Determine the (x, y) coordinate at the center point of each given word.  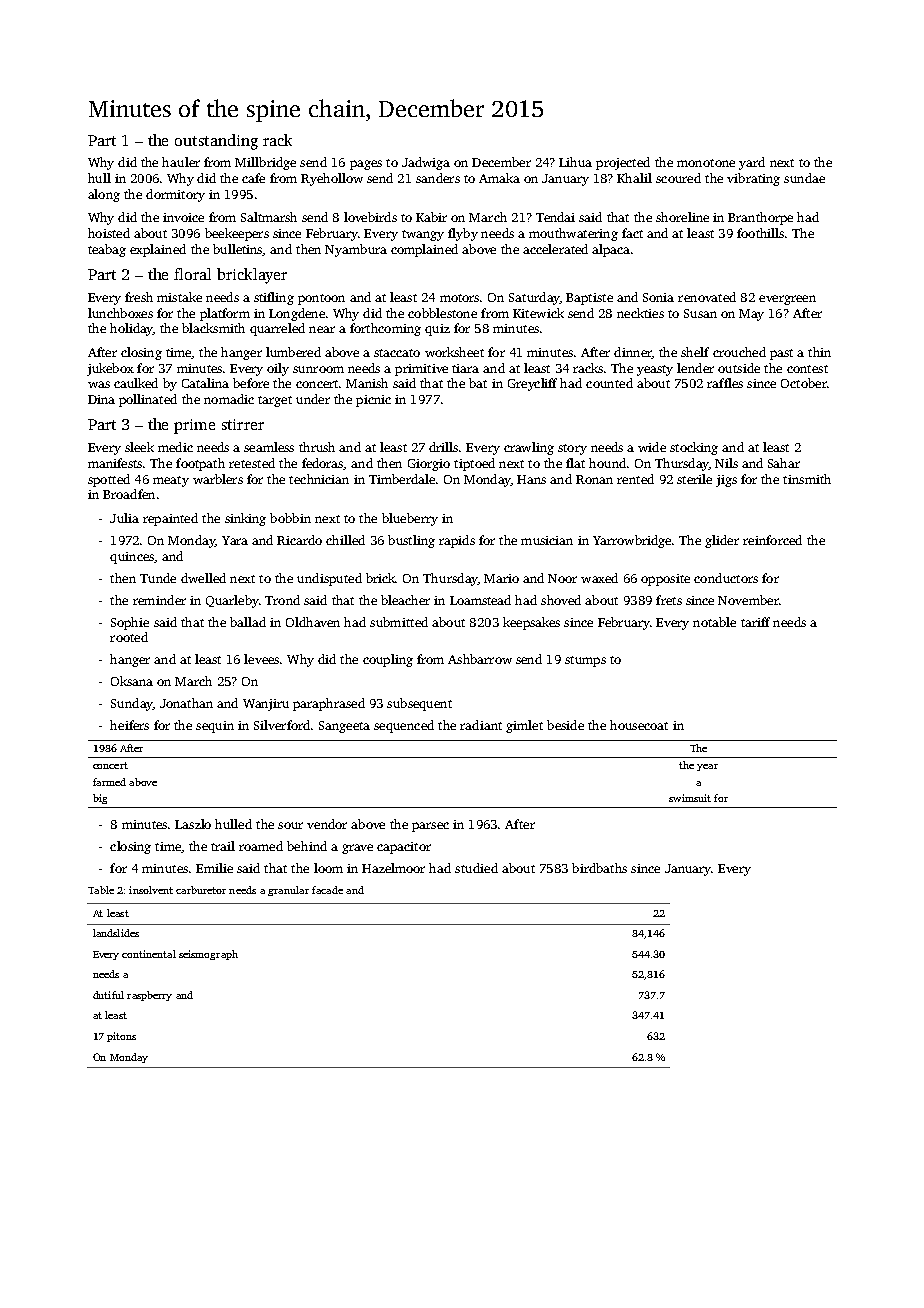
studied (476, 868)
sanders (438, 178)
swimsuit (690, 798)
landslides (116, 933)
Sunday (132, 704)
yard (752, 163)
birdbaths (599, 868)
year (707, 767)
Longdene (297, 314)
